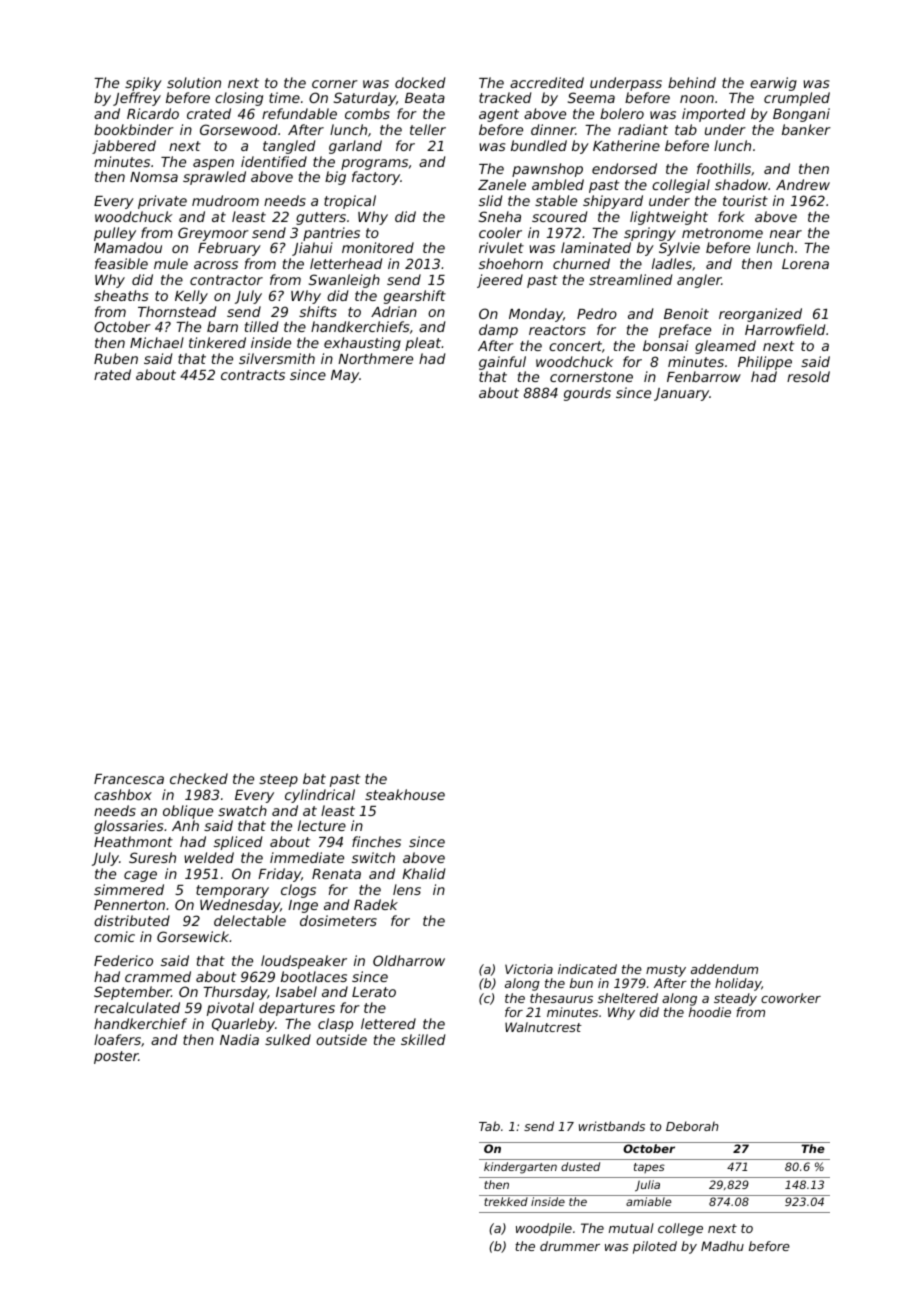 The height and width of the screenshot is (1308, 924). What do you see at coordinates (253, 375) in the screenshot?
I see `contracts` at bounding box center [253, 375].
